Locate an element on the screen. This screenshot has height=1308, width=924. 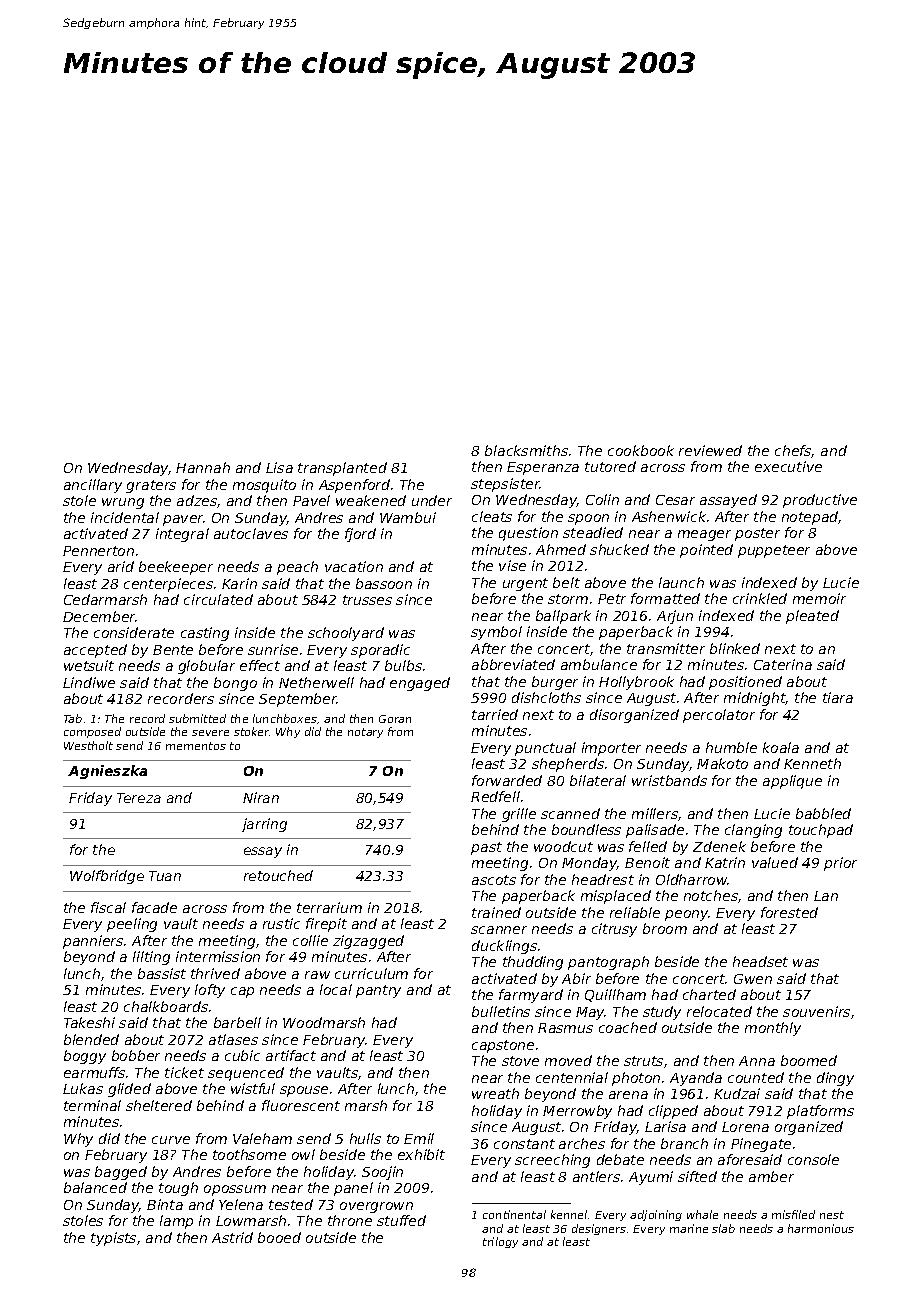
Makoto is located at coordinates (722, 763).
